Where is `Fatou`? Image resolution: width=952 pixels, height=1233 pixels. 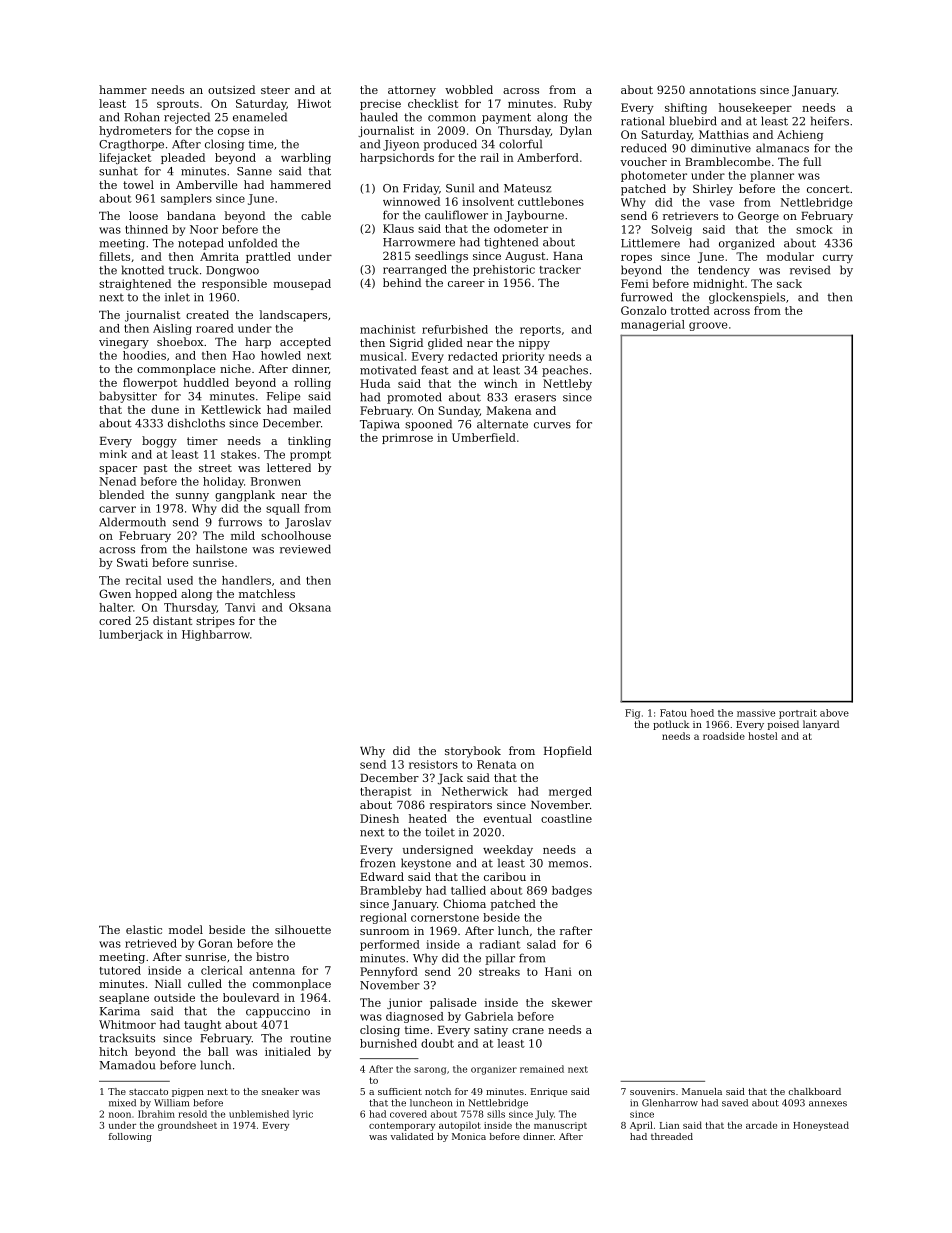 Fatou is located at coordinates (673, 713).
